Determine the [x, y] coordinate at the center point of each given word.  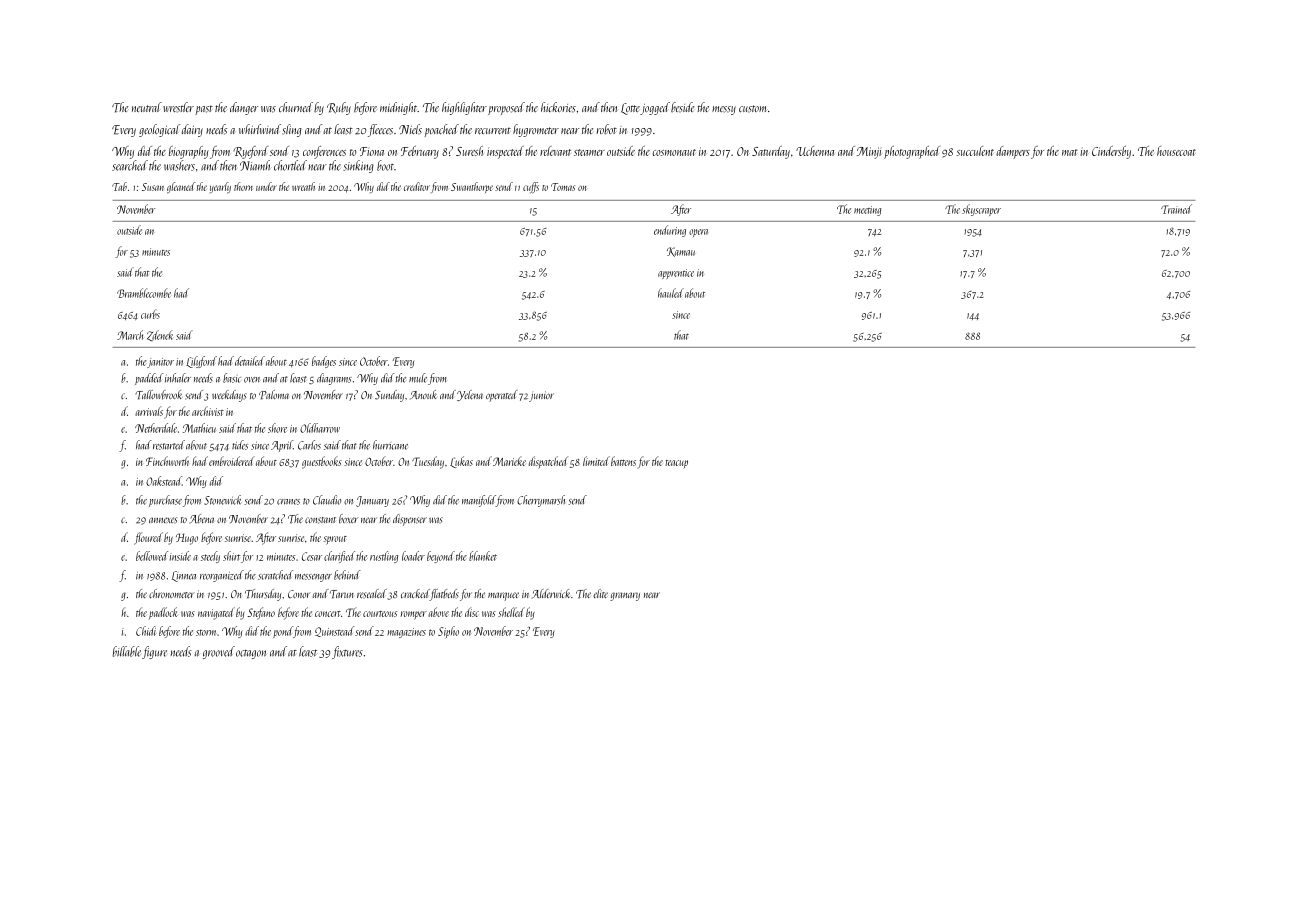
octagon [251, 654]
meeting [867, 211]
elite [600, 593]
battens [623, 461]
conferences [324, 152]
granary [625, 596]
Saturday [771, 152]
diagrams [334, 379]
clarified [339, 557]
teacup [676, 464]
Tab [119, 186]
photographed [912, 152]
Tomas [563, 187]
